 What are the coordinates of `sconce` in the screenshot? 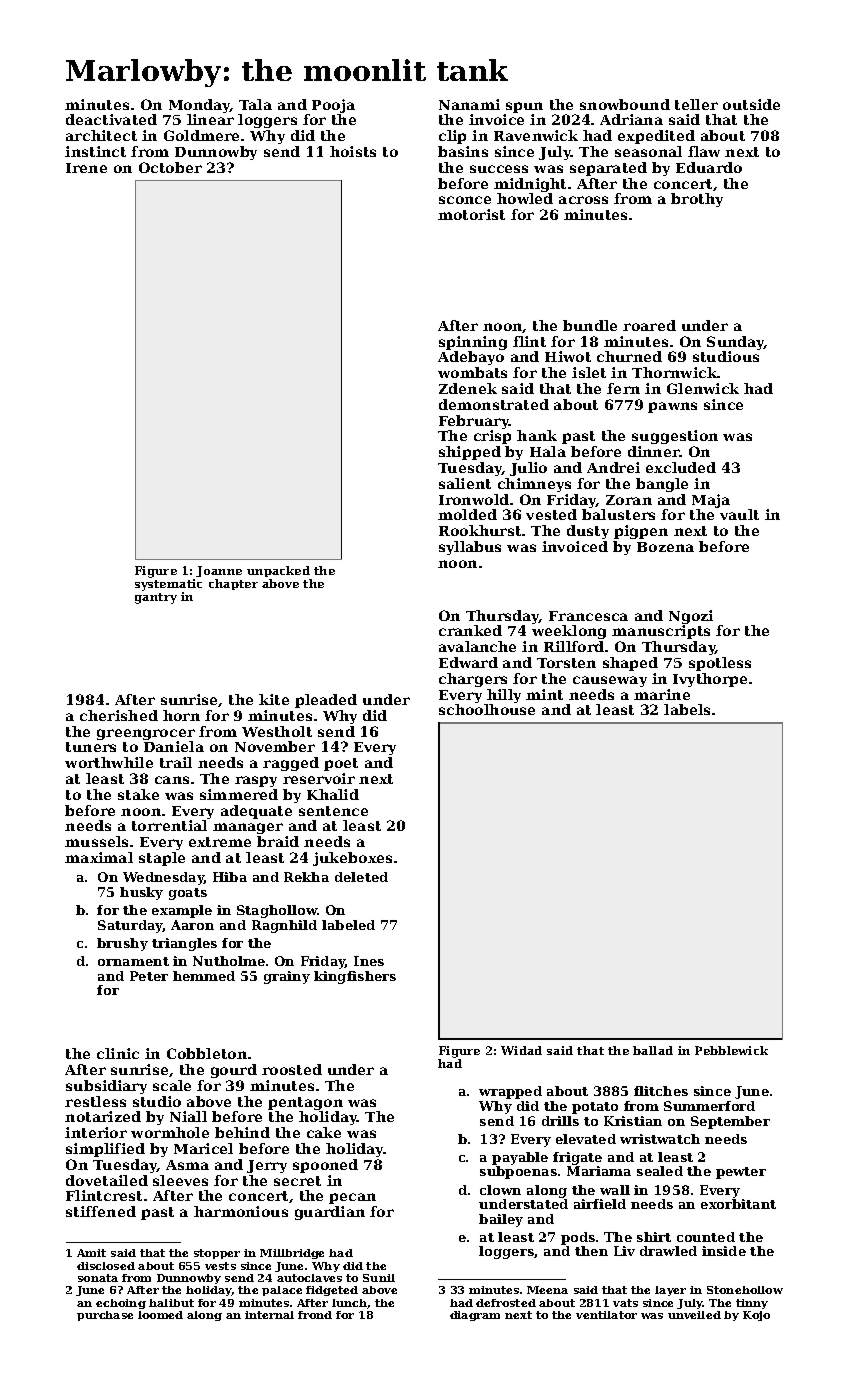 It's located at (465, 200).
